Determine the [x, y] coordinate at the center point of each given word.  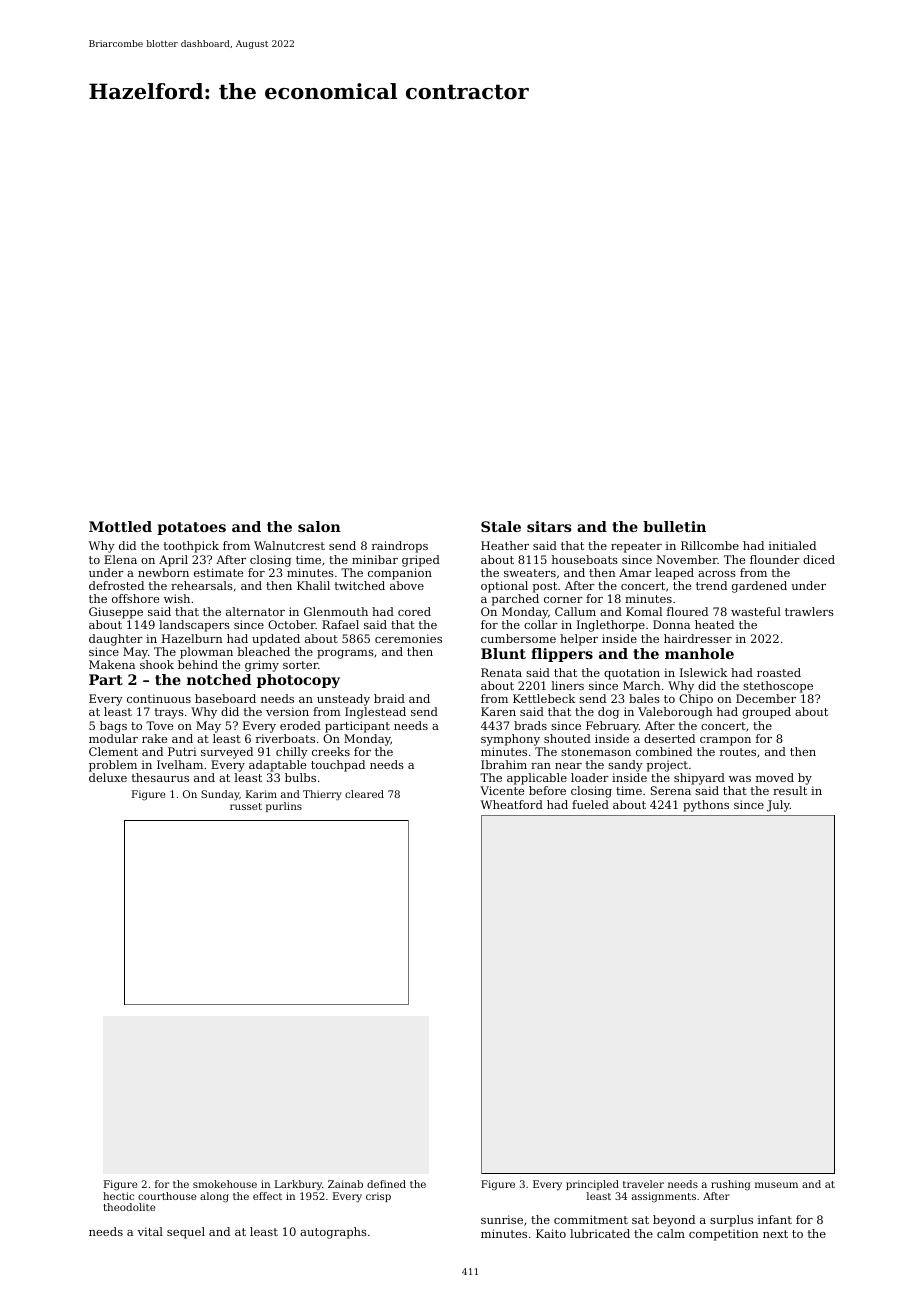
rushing [730, 1185]
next [775, 1234]
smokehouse [225, 1184]
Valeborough [675, 713]
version [287, 711]
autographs [333, 1233]
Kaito [551, 1233]
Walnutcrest [289, 545]
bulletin [674, 526]
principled [592, 1185]
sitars [549, 526]
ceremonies [408, 638]
